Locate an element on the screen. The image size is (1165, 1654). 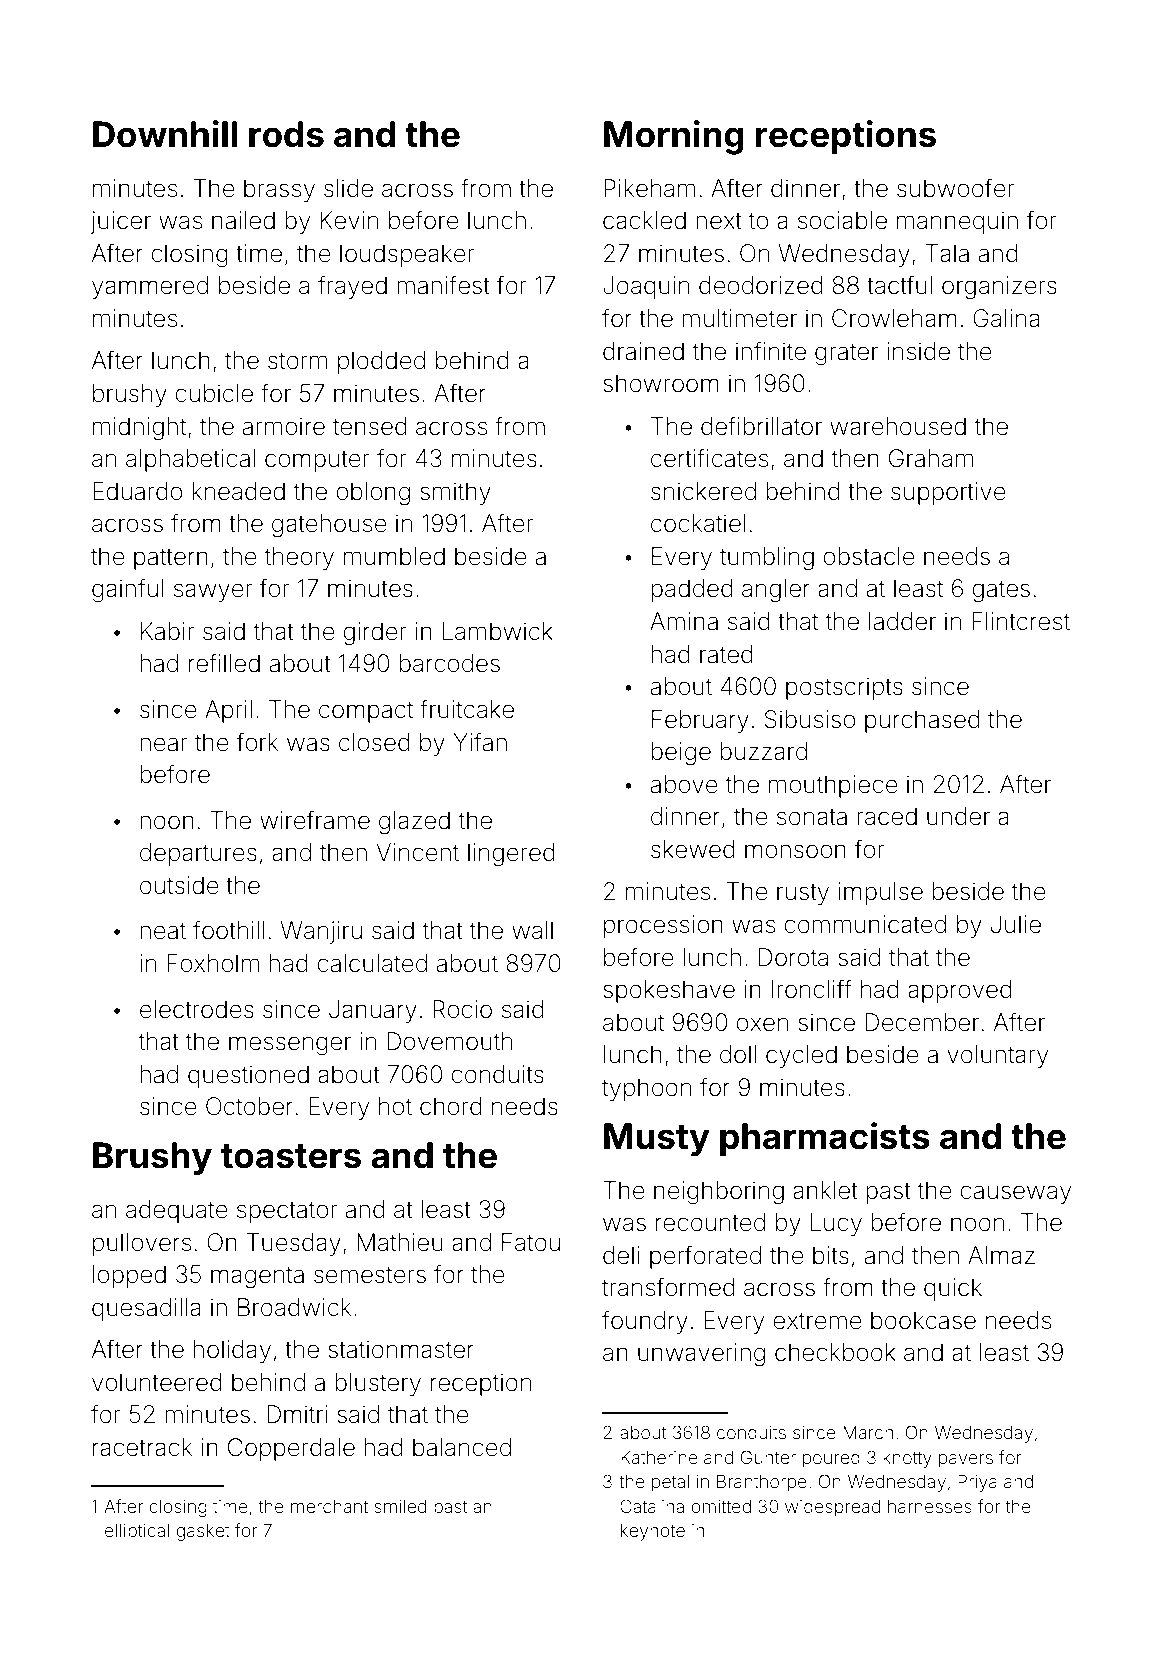
Downhill is located at coordinates (165, 134).
